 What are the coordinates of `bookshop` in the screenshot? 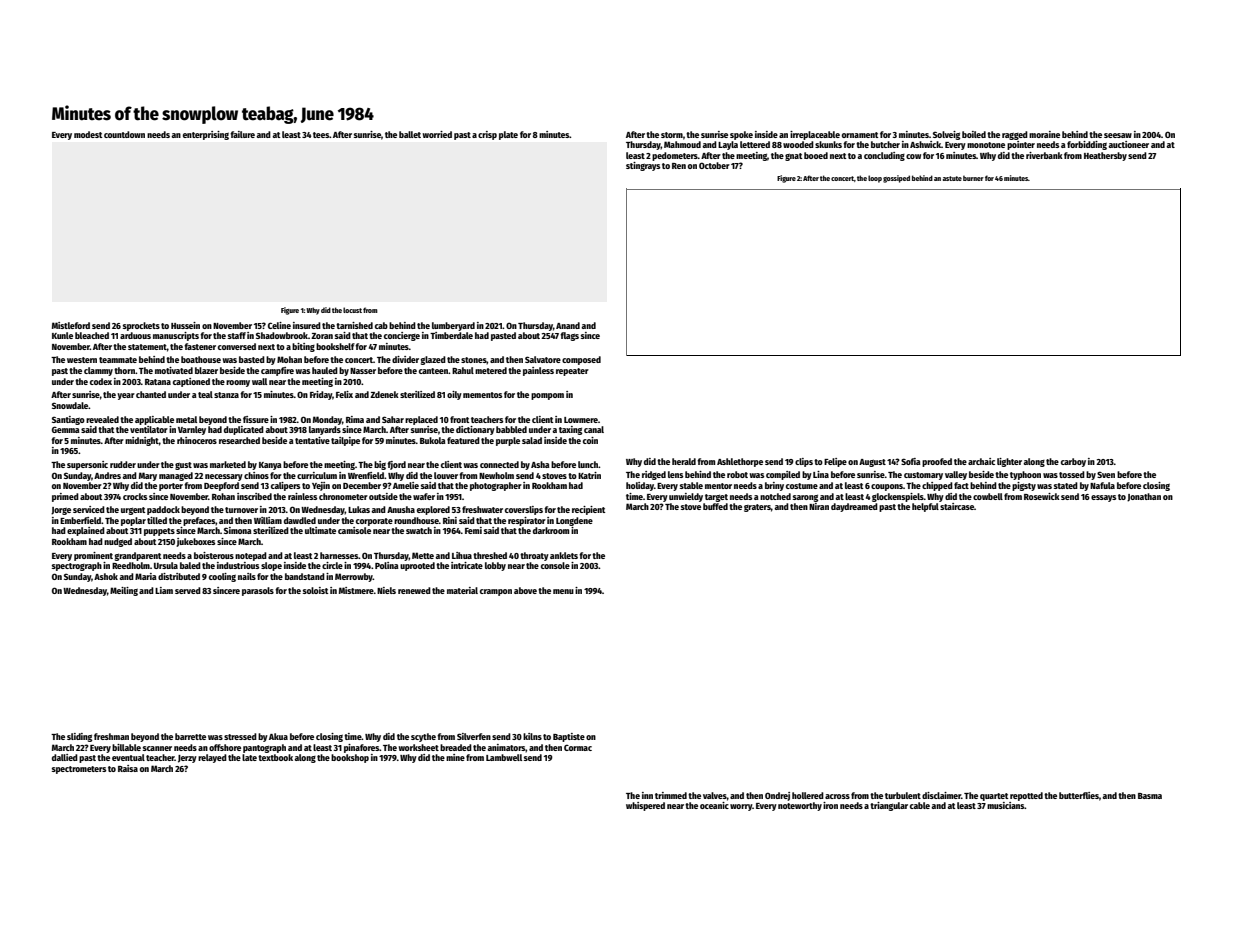 It's located at (350, 758).
